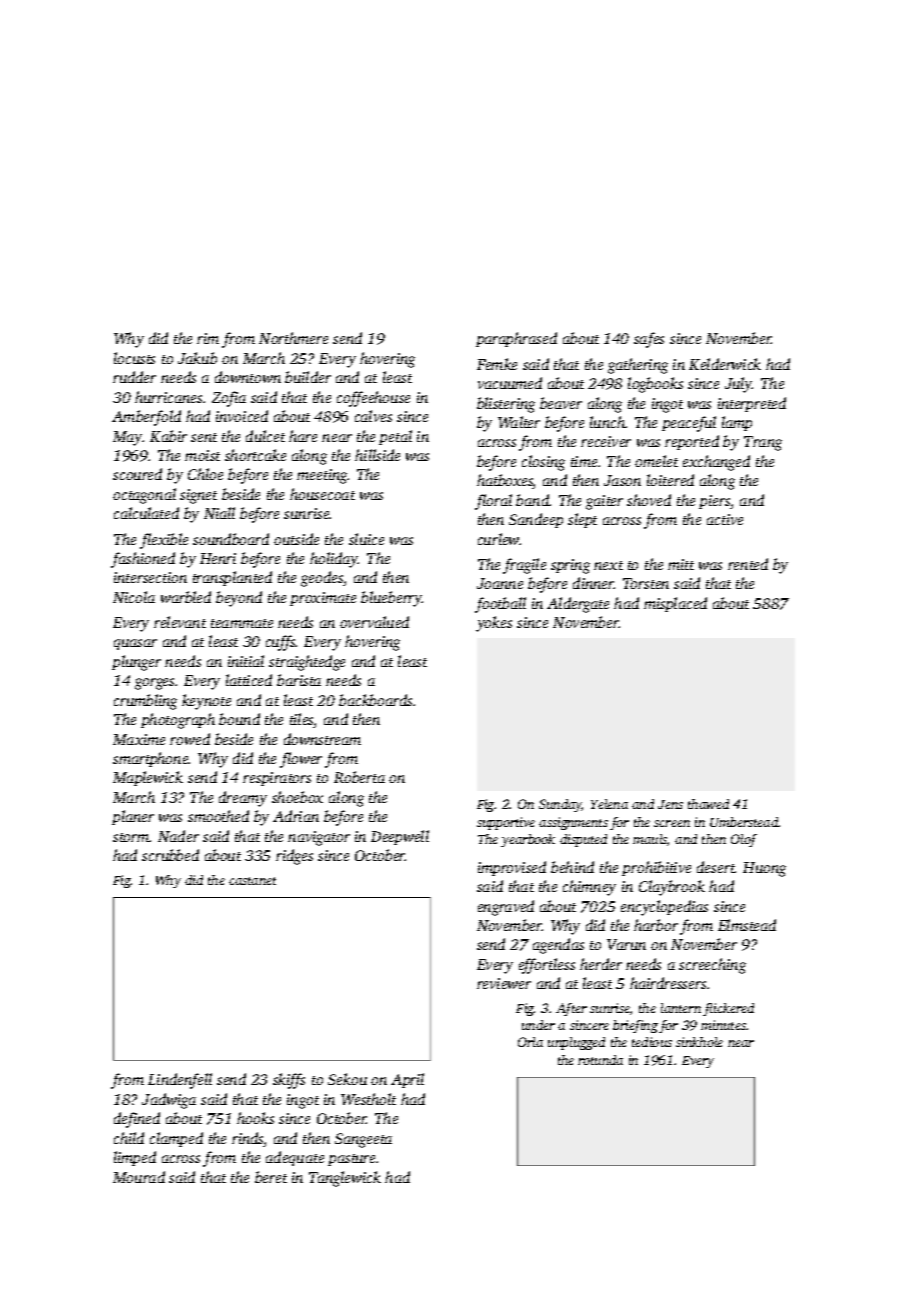 The width and height of the page is (908, 1316). I want to click on rotunda, so click(600, 1060).
